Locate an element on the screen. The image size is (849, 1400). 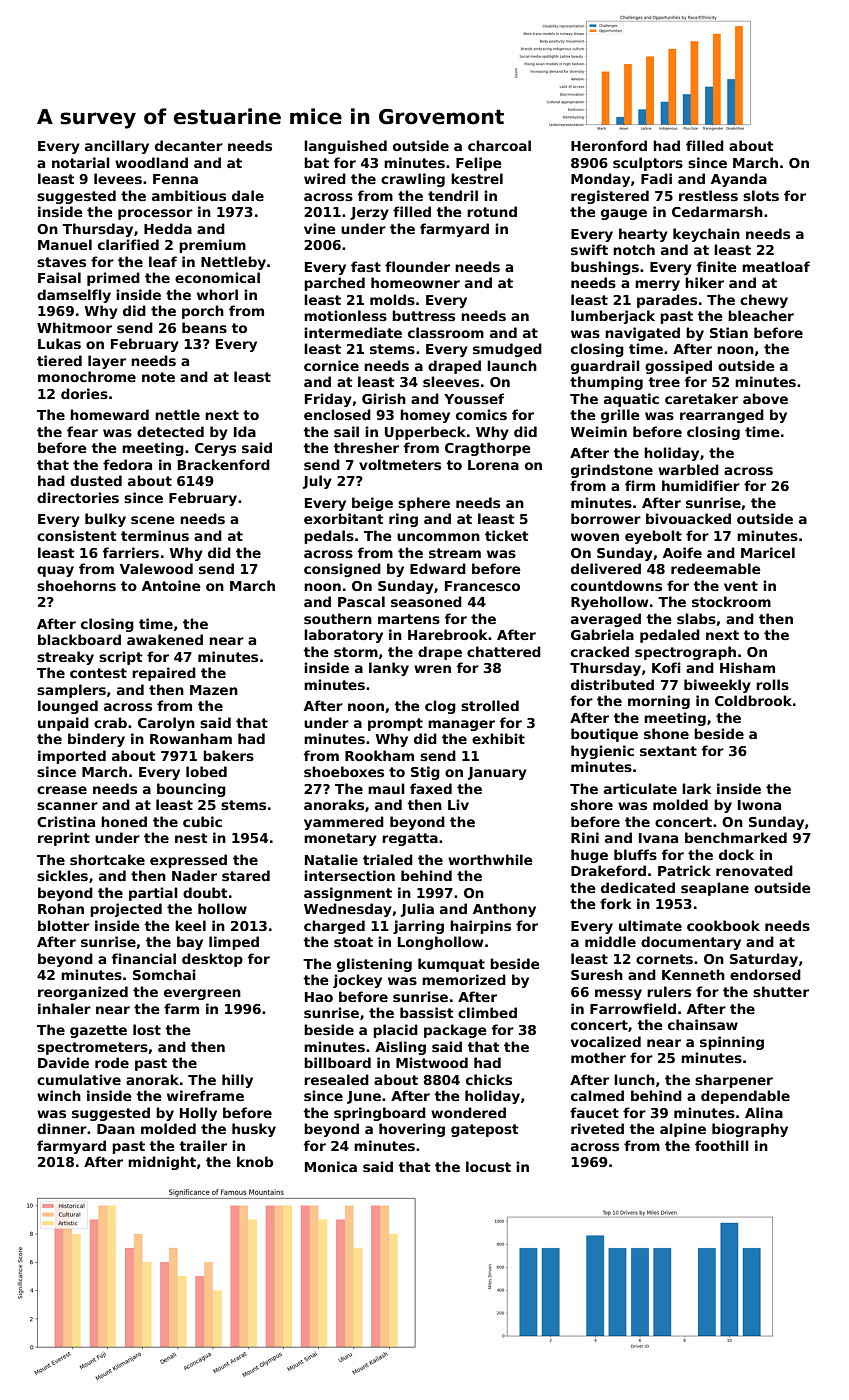
shoehorns is located at coordinates (76, 585).
